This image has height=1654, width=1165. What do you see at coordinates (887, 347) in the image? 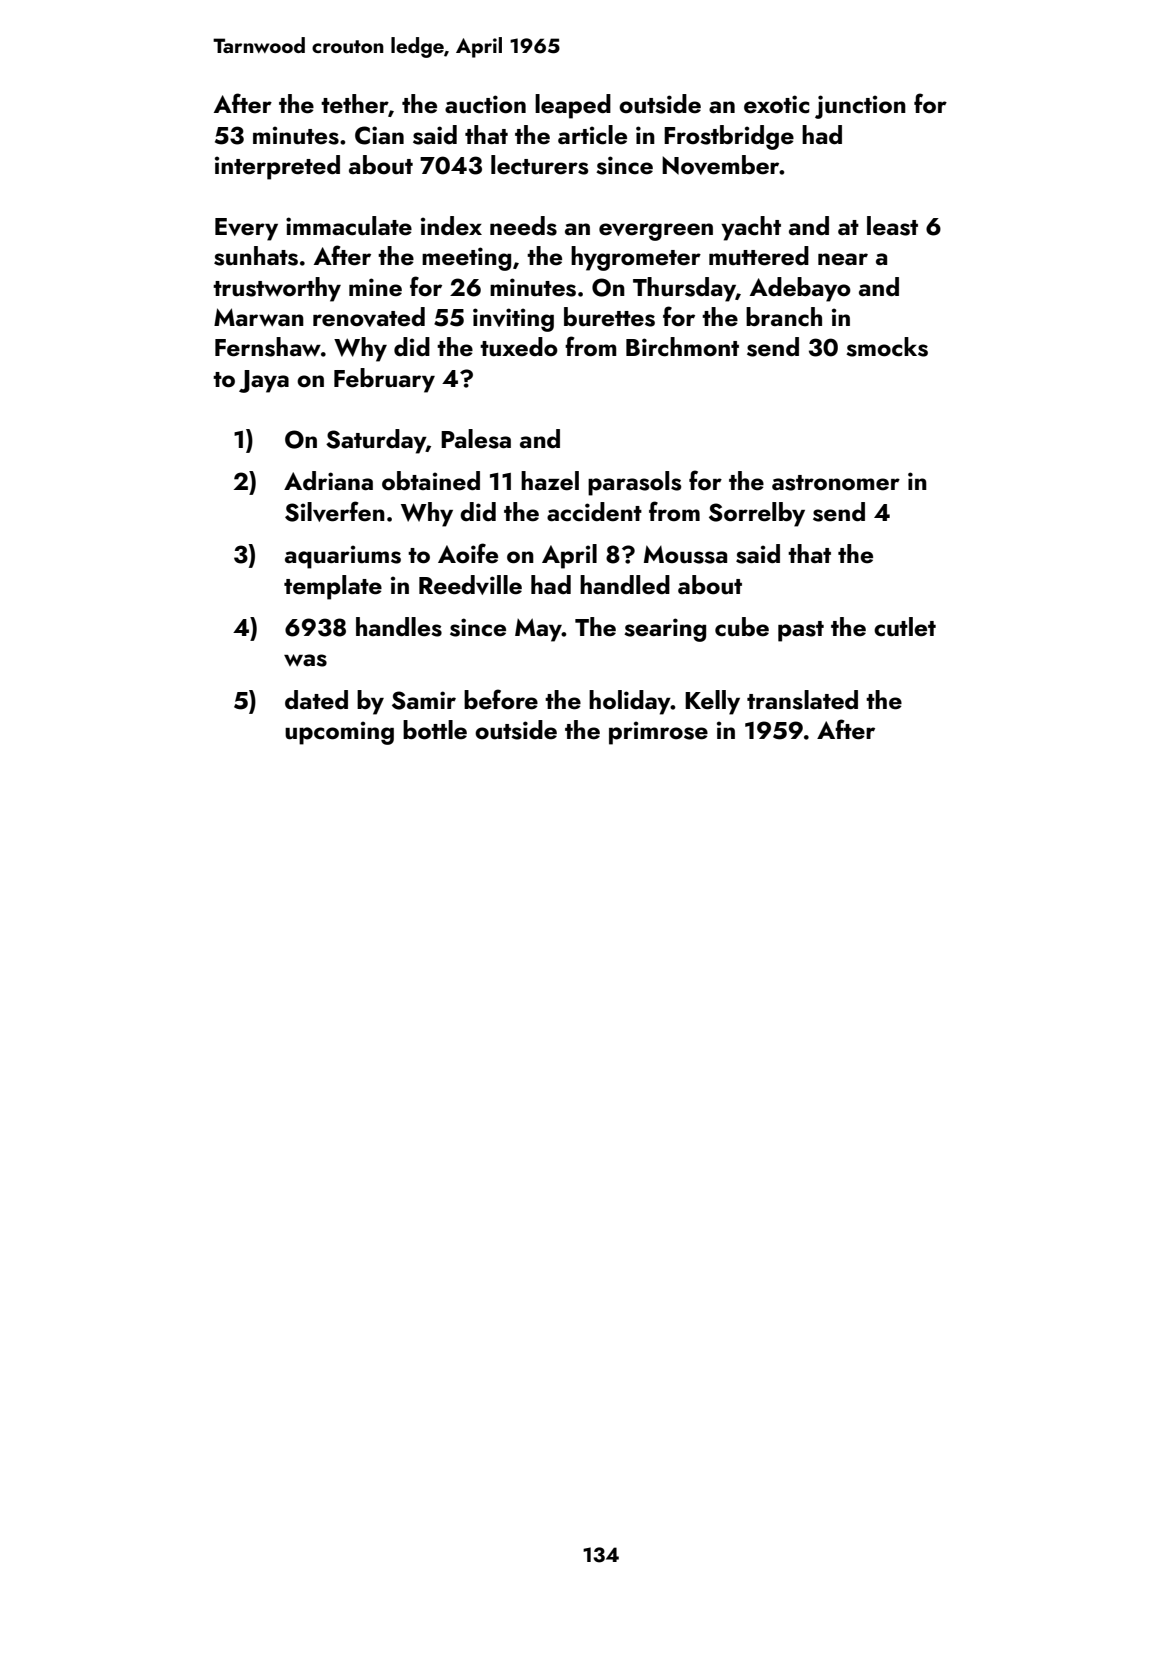
I see `smocks` at bounding box center [887, 347].
